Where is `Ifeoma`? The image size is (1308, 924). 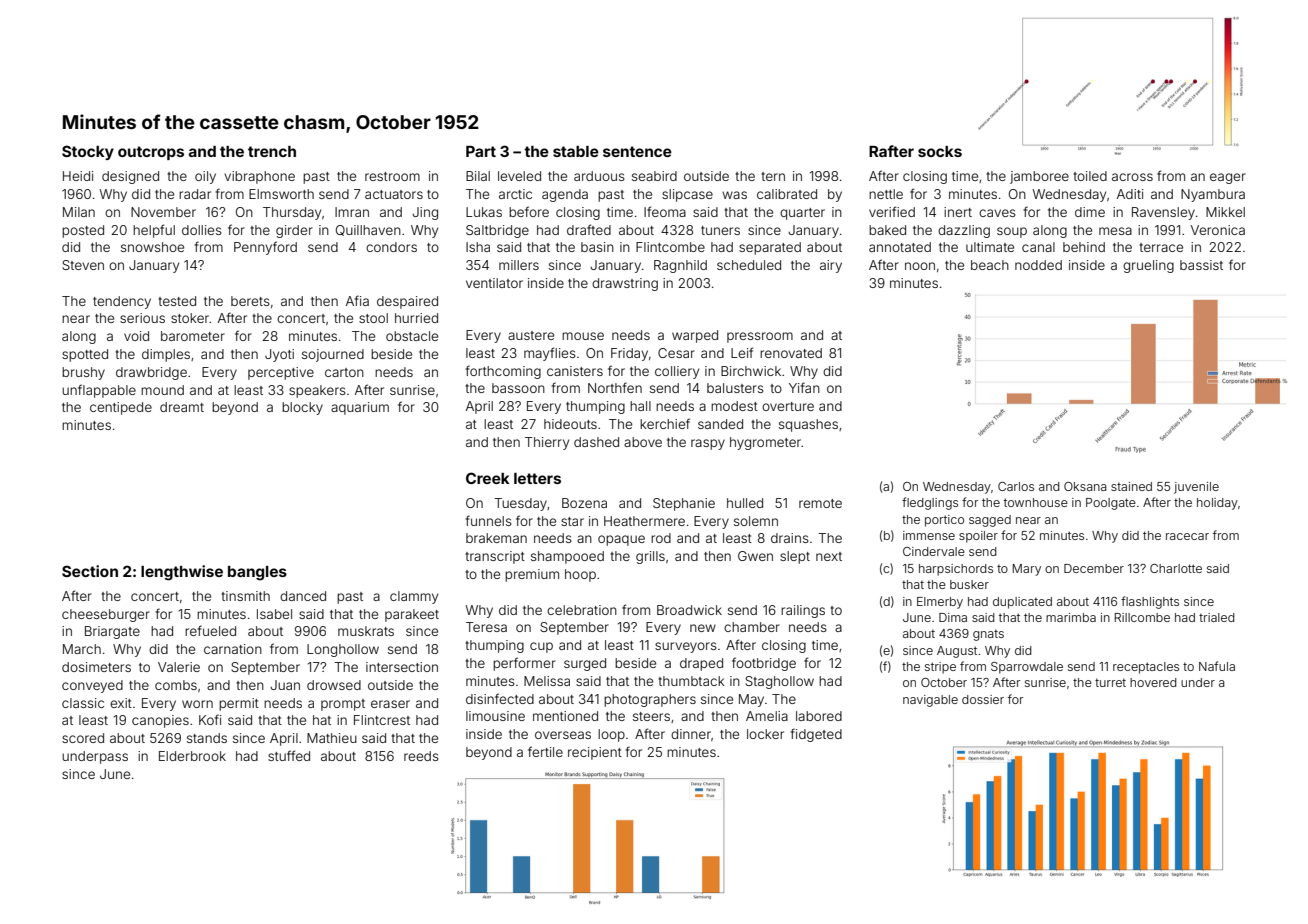 Ifeoma is located at coordinates (665, 211).
